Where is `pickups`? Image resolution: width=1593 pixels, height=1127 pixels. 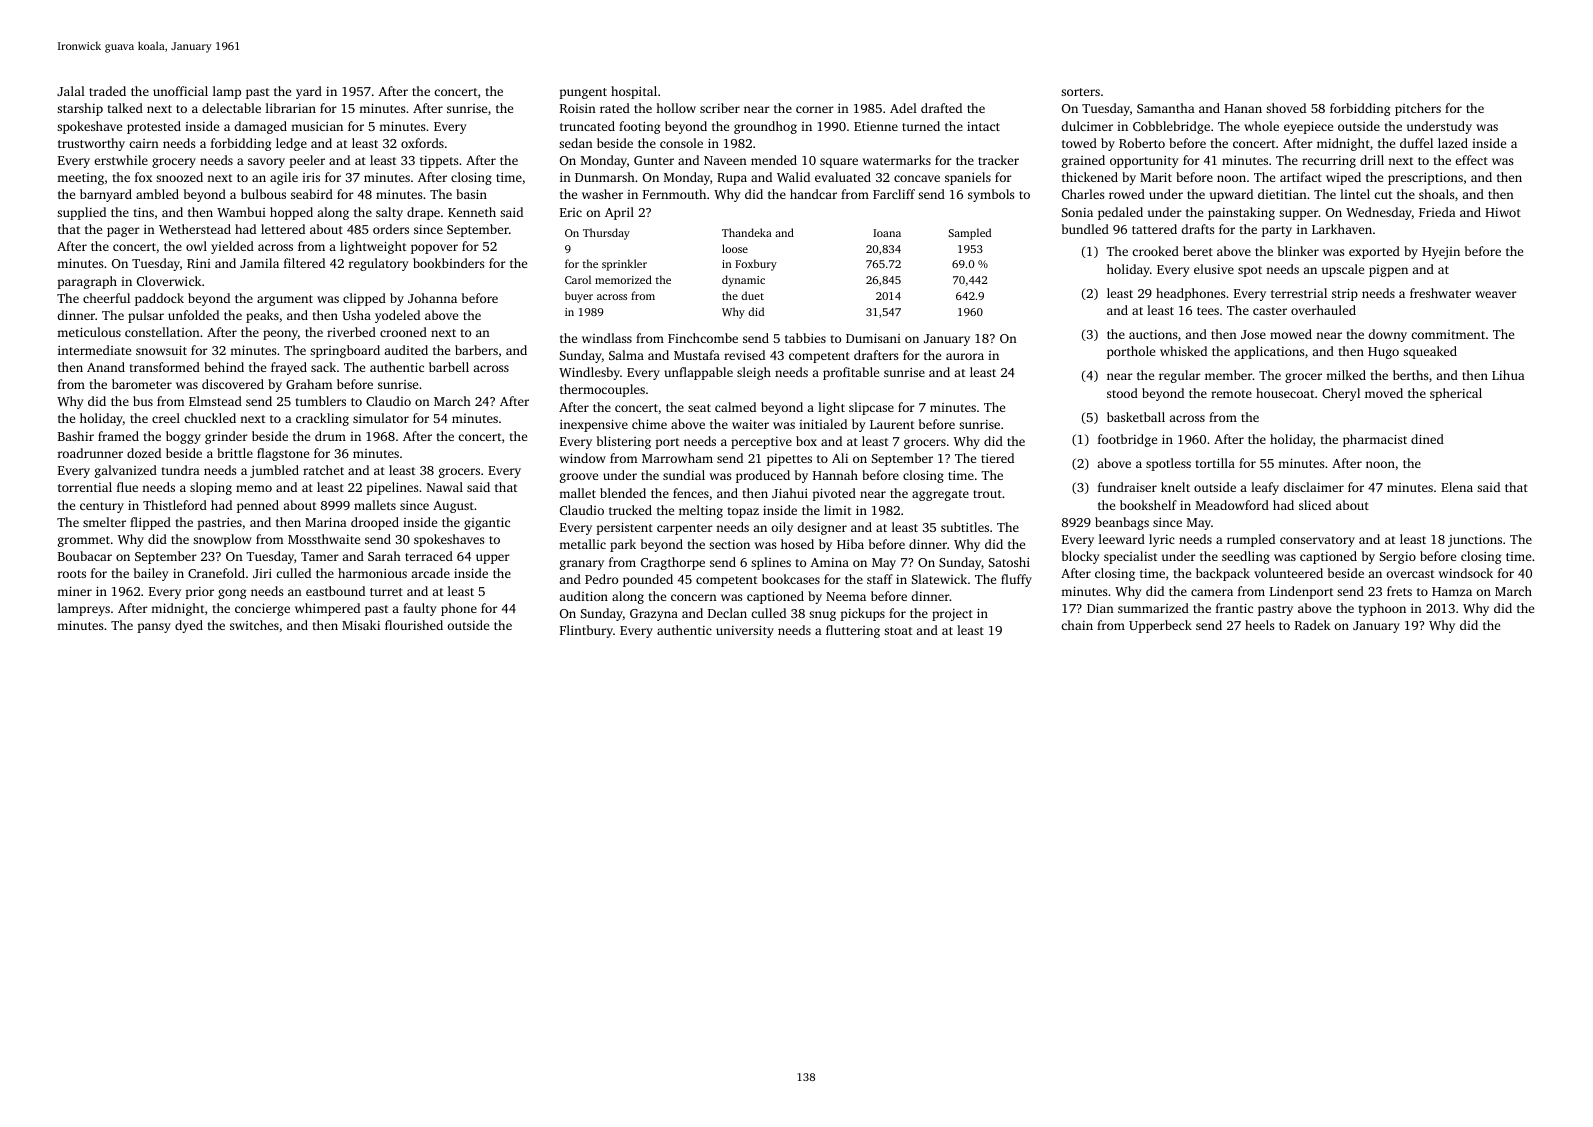 pickups is located at coordinates (862, 614).
